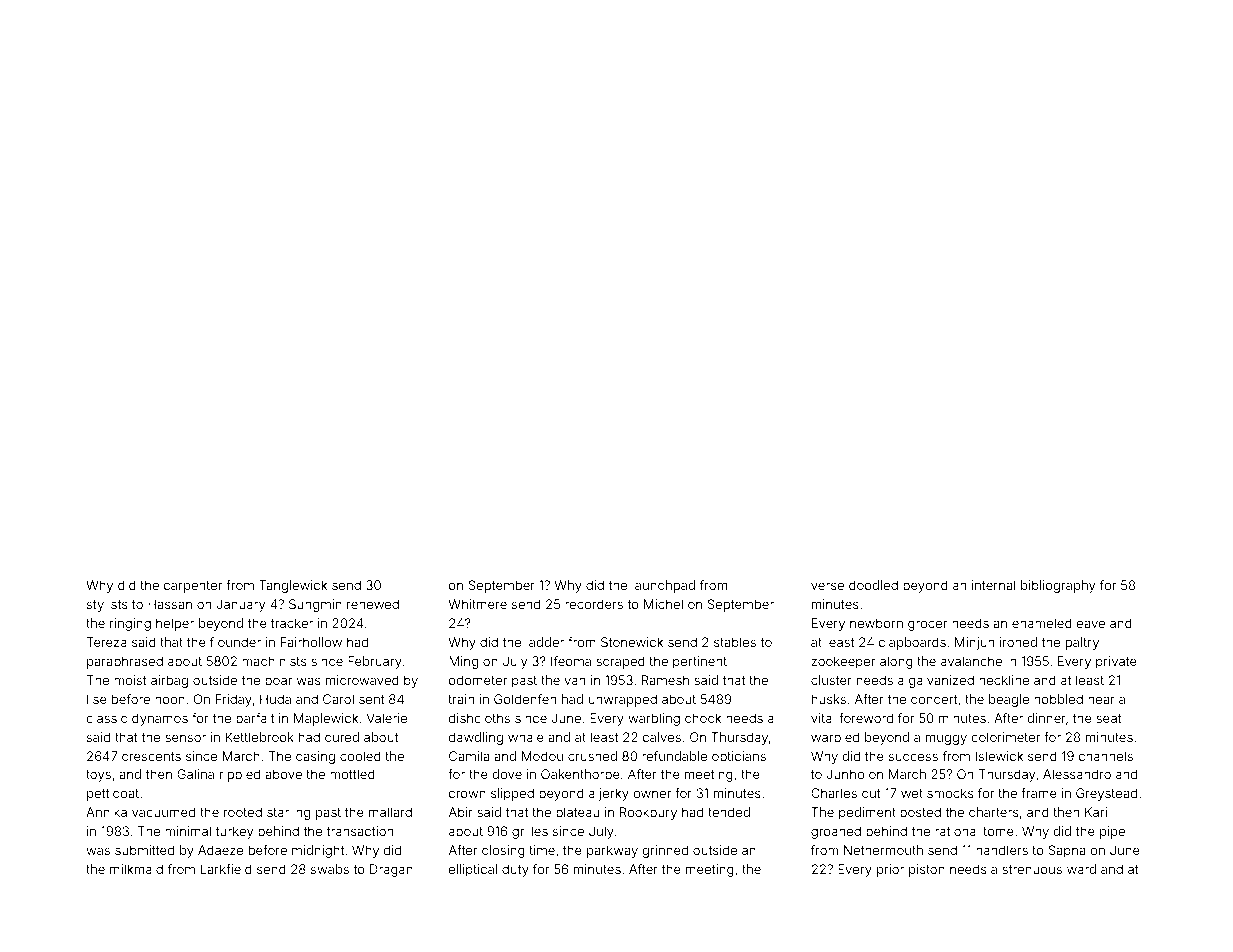  I want to click on pertinent, so click(700, 662).
